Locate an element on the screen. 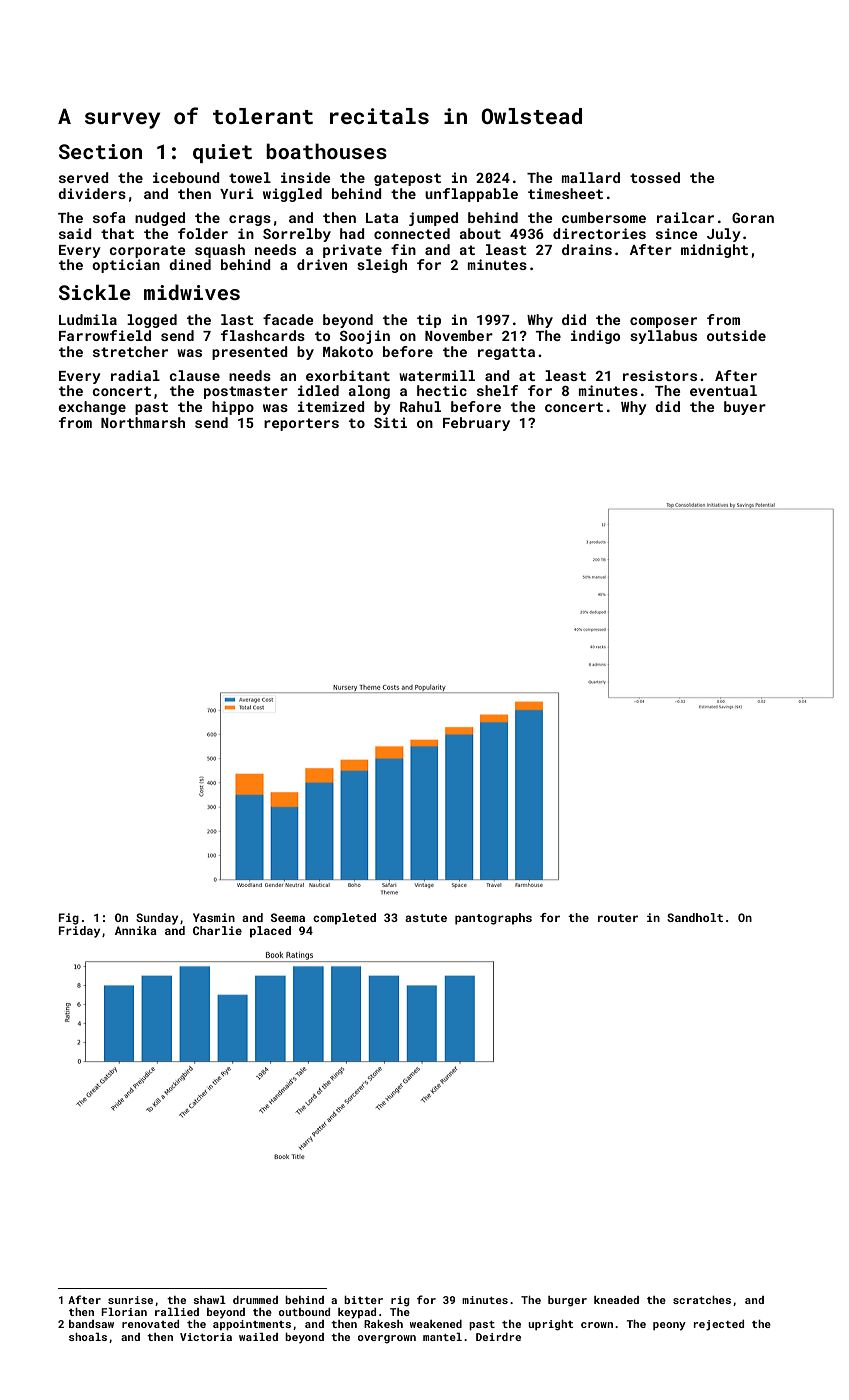 The width and height of the screenshot is (849, 1400). quiet is located at coordinates (222, 153).
